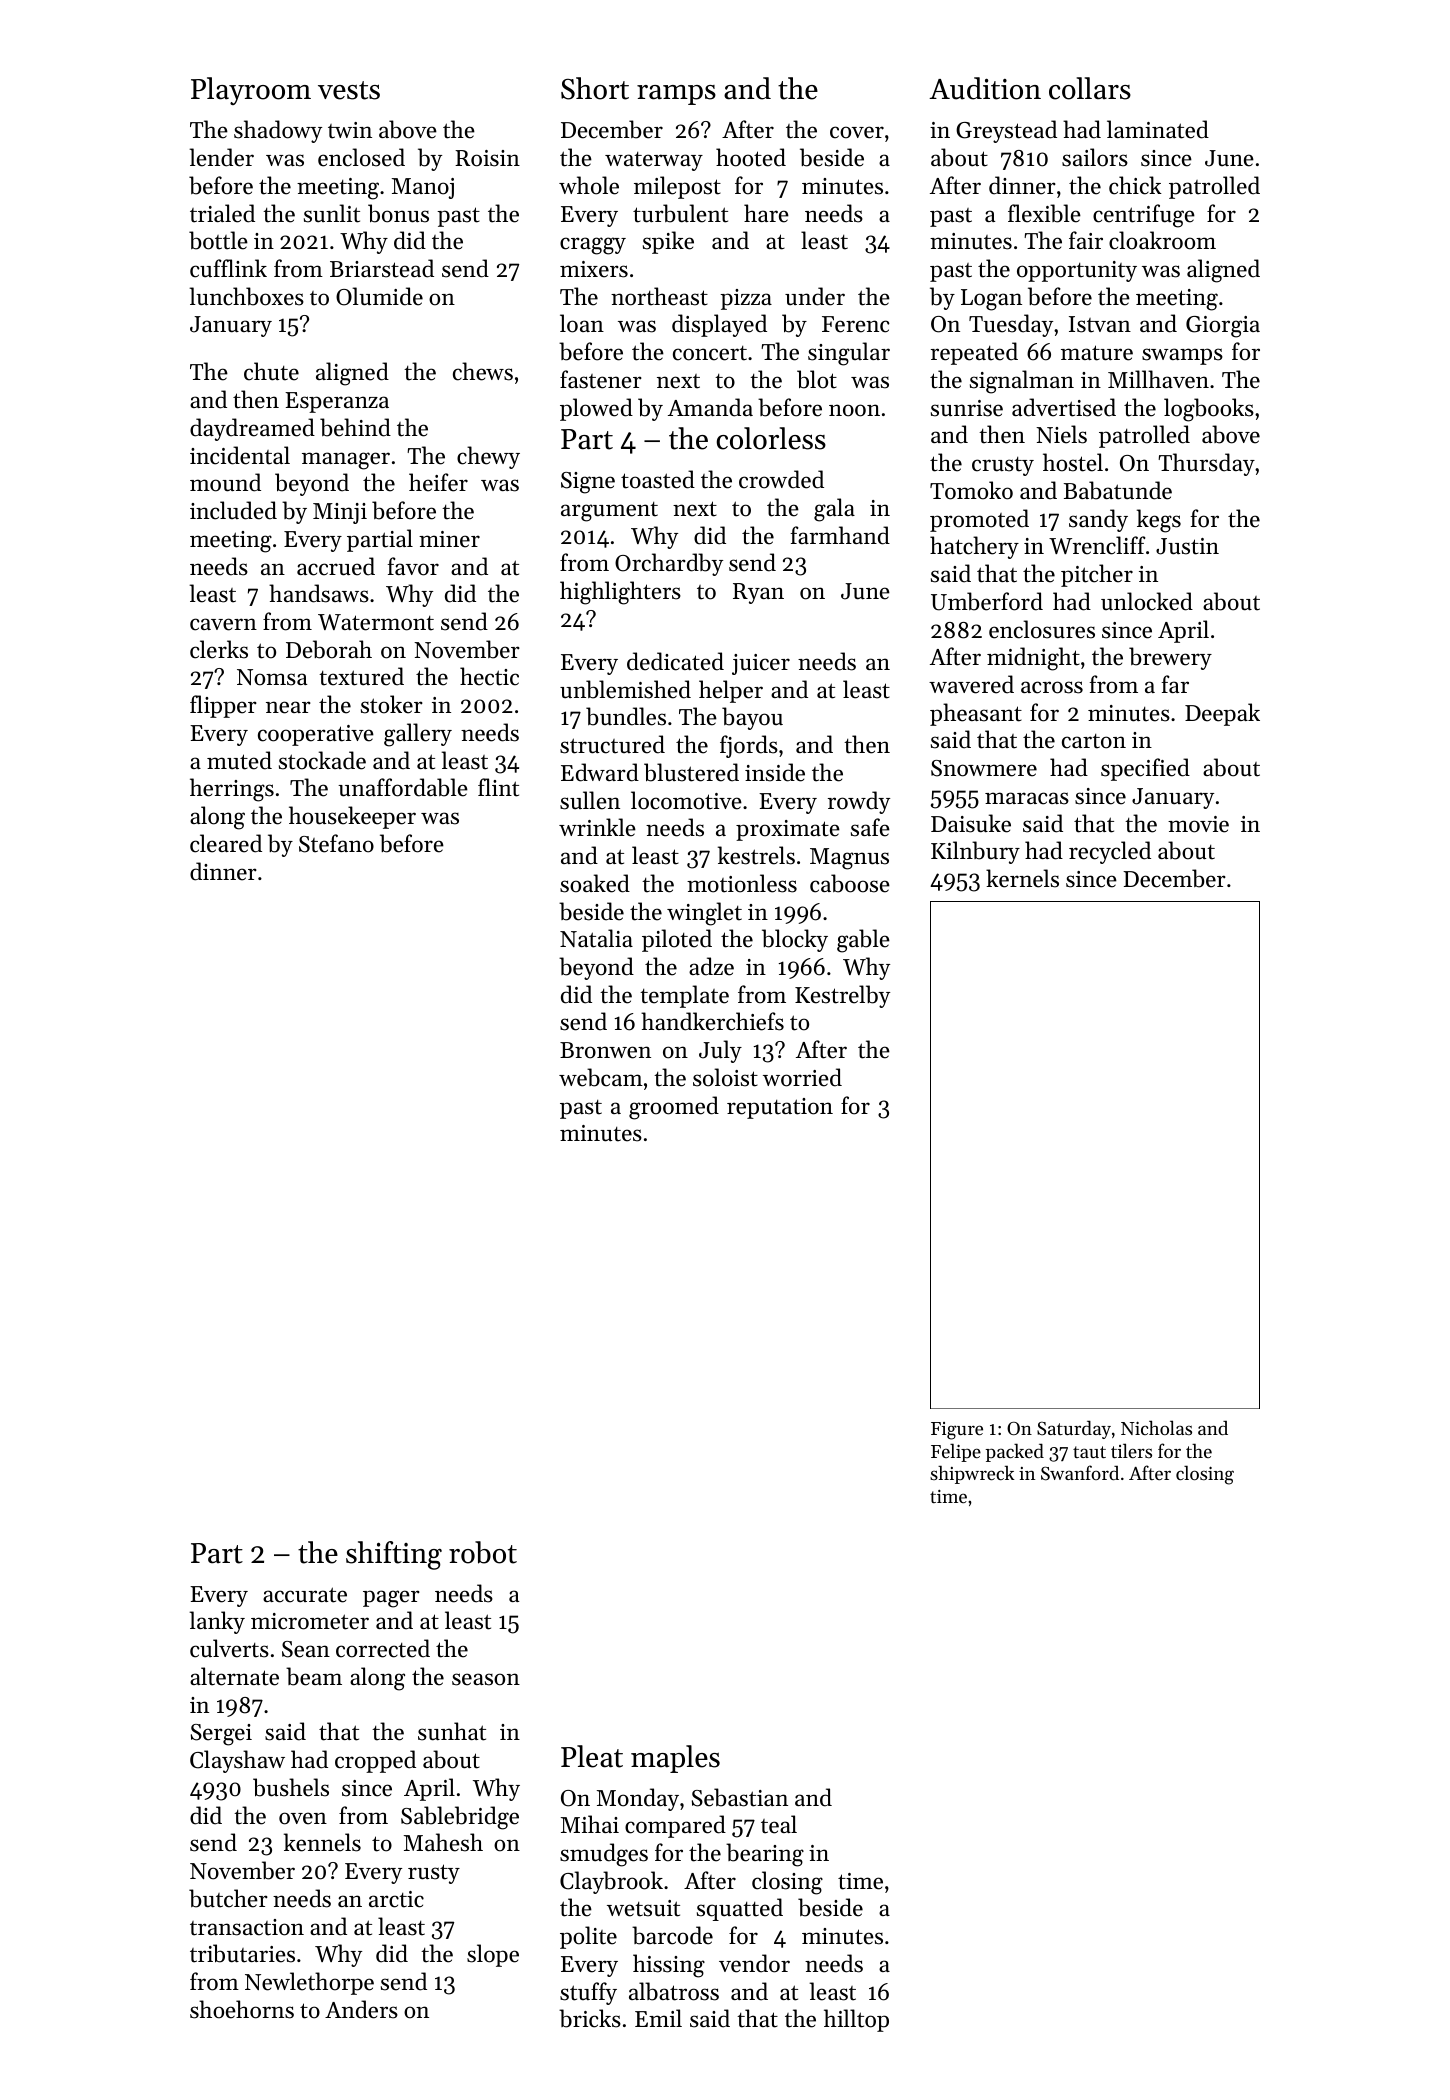  Describe the element at coordinates (483, 1552) in the screenshot. I see `robot` at that location.
